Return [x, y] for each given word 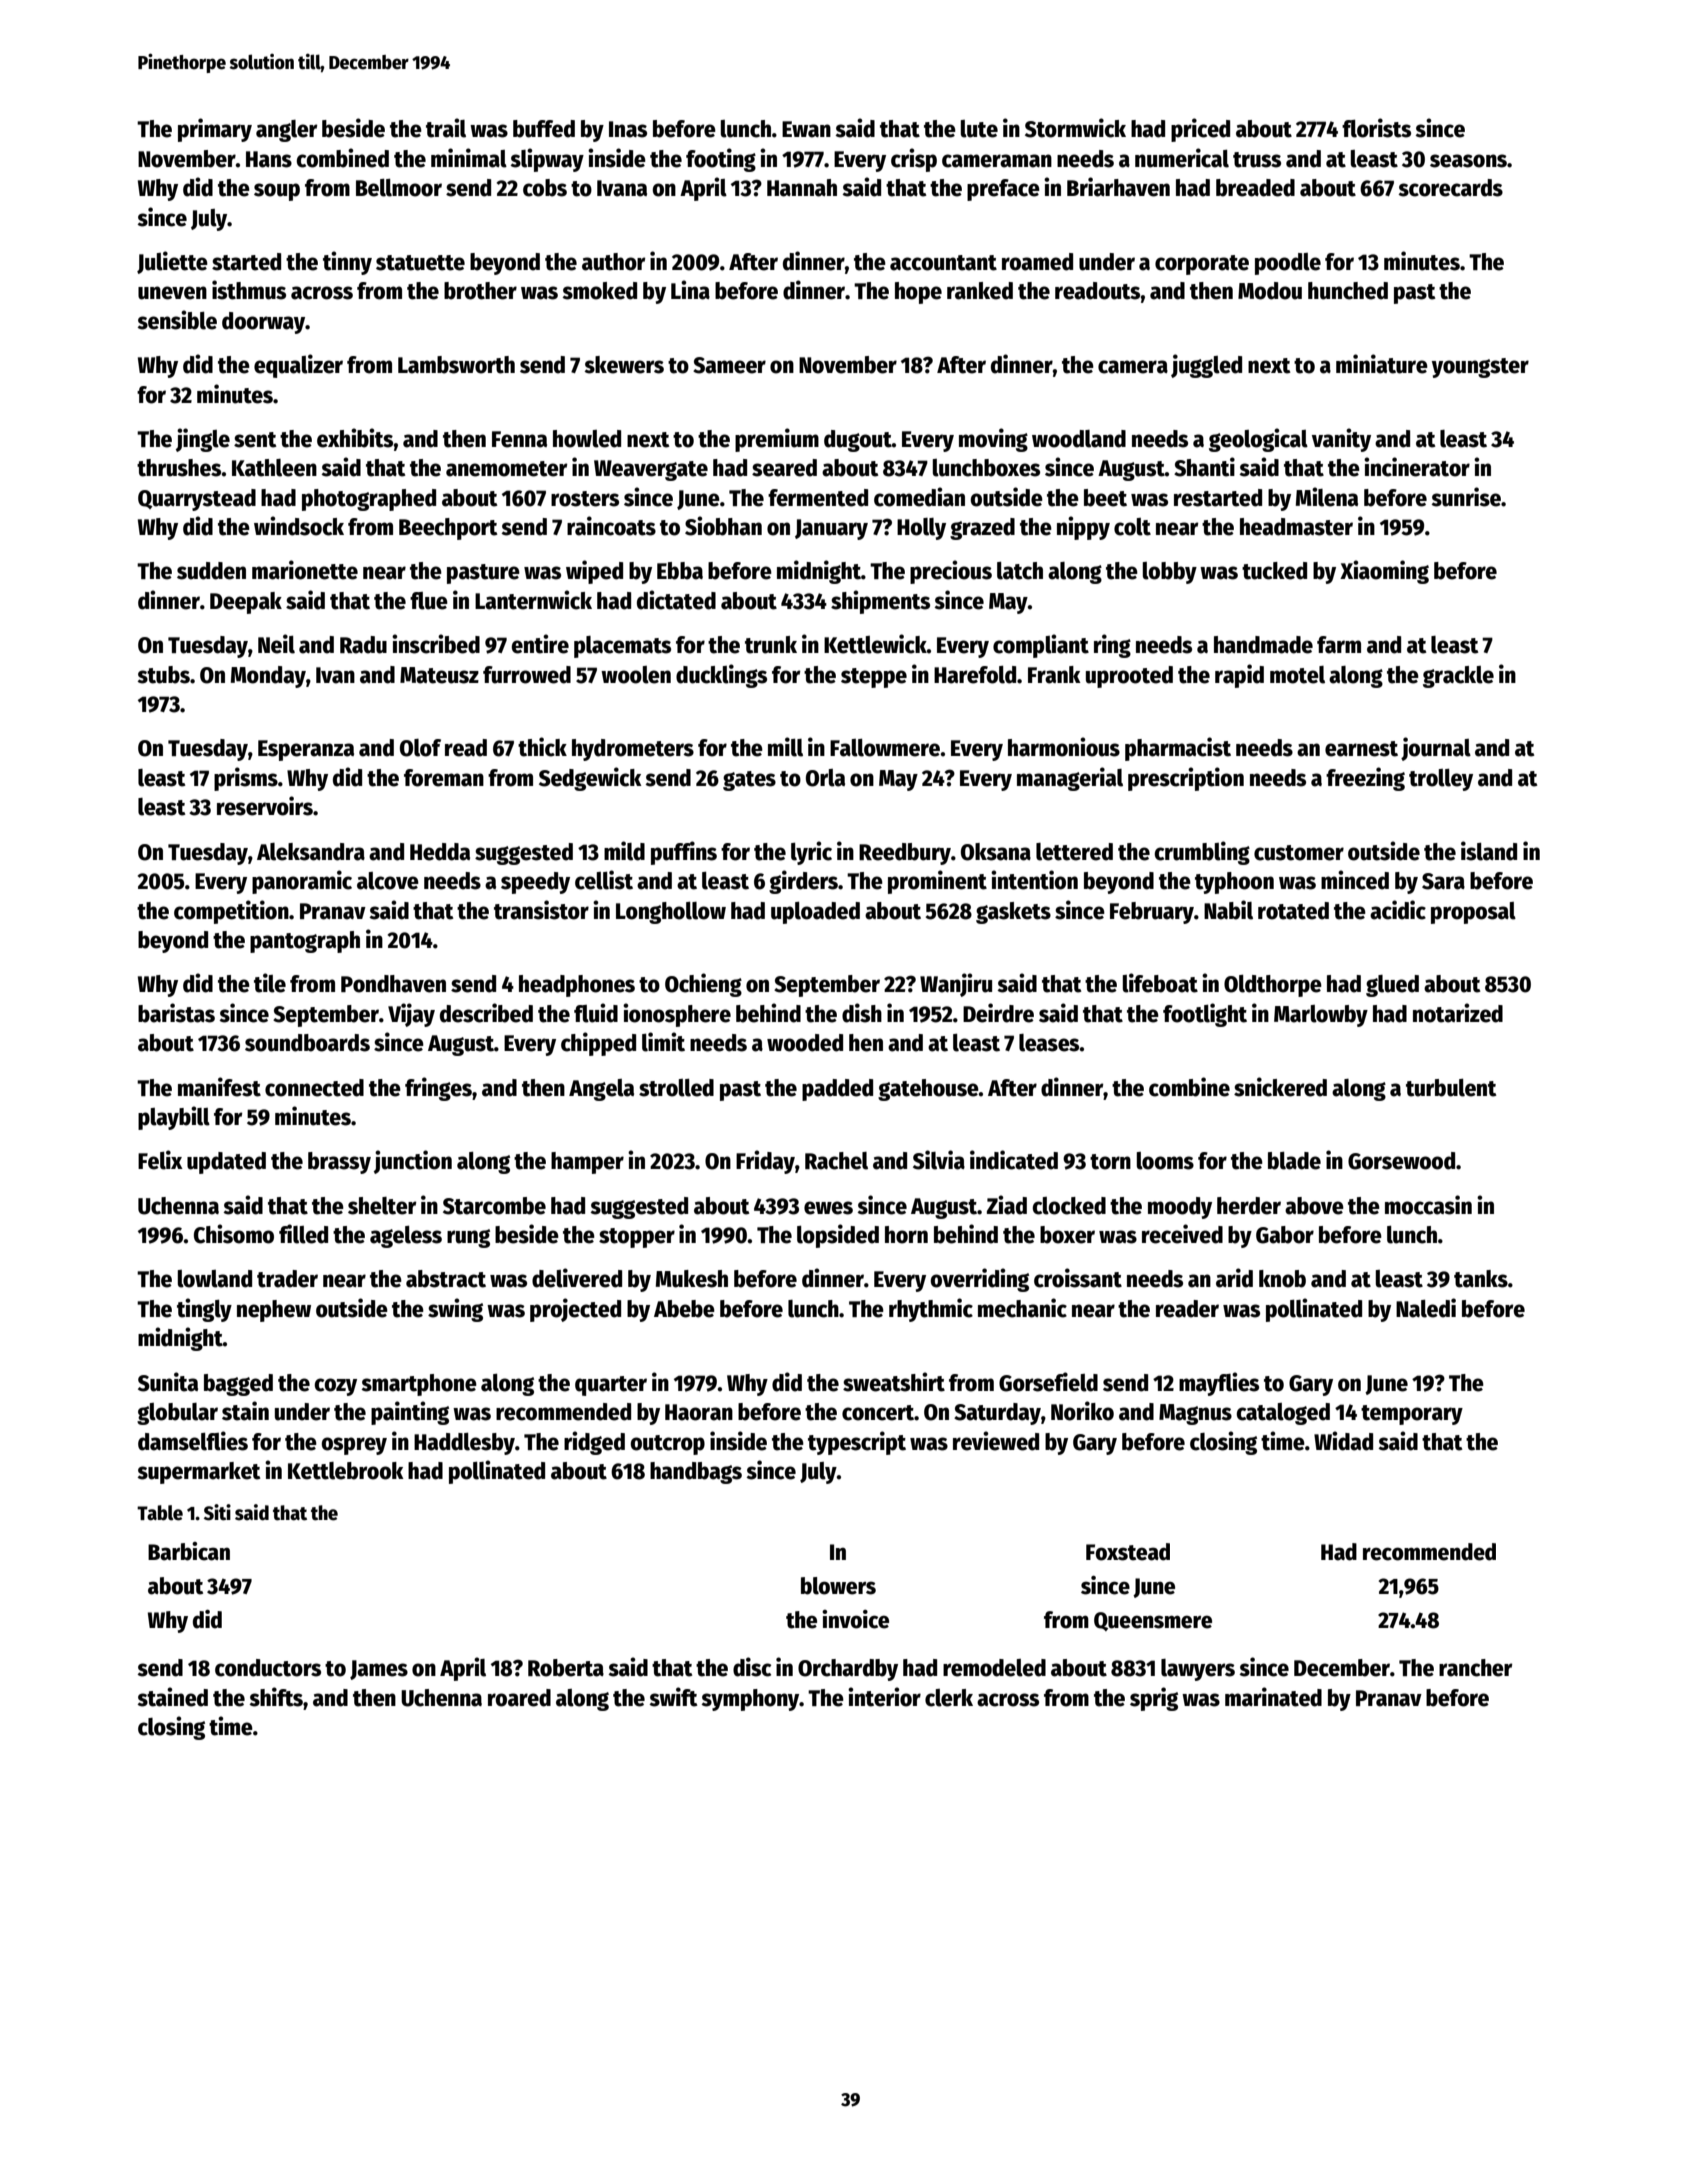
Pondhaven [393, 984]
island [1489, 851]
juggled [1206, 366]
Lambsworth [456, 365]
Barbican [189, 1551]
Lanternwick [533, 600]
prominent [937, 882]
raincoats [611, 526]
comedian [919, 497]
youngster [1480, 368]
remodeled [994, 1668]
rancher [1475, 1668]
